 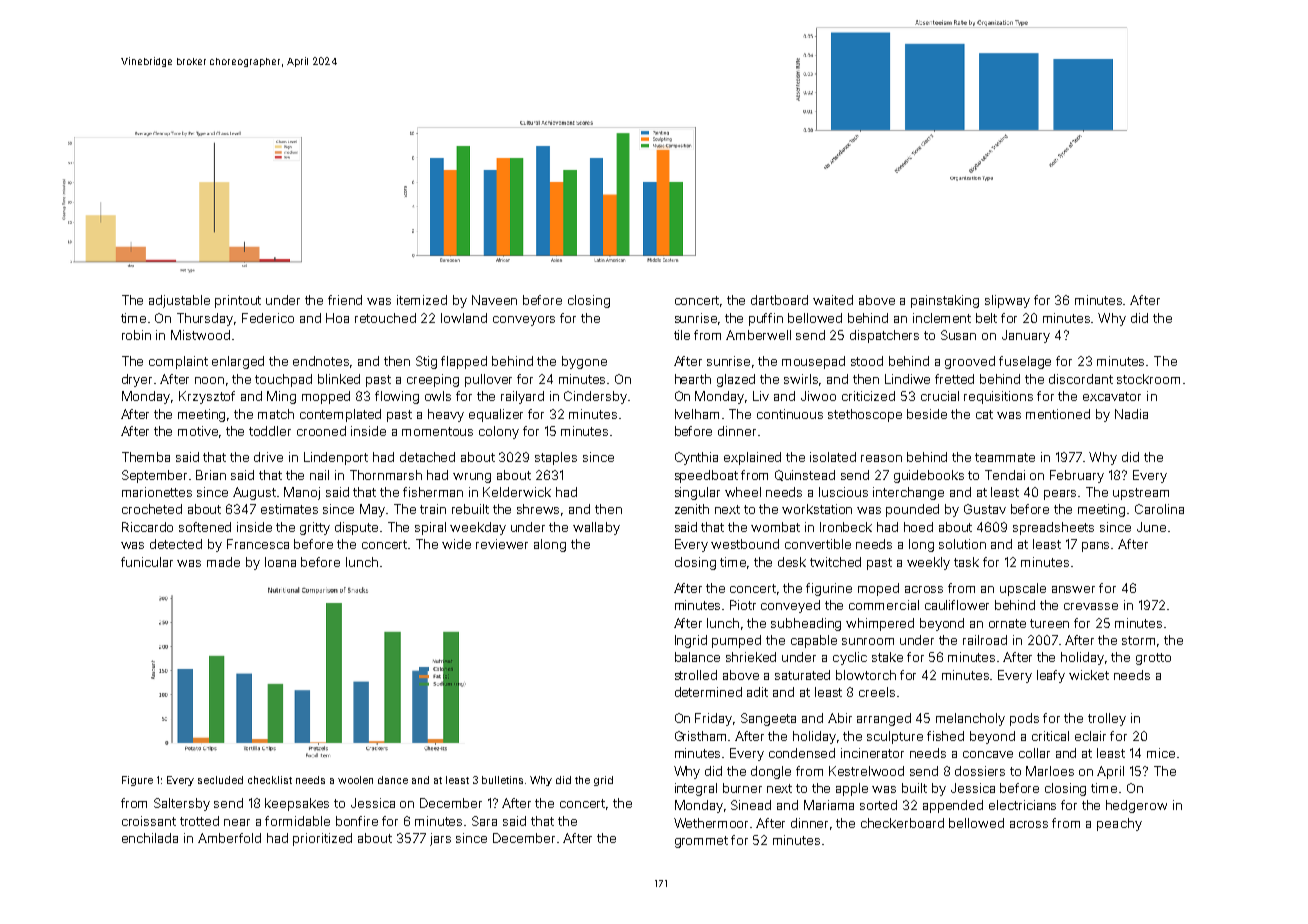 I want to click on leafy, so click(x=1051, y=676).
